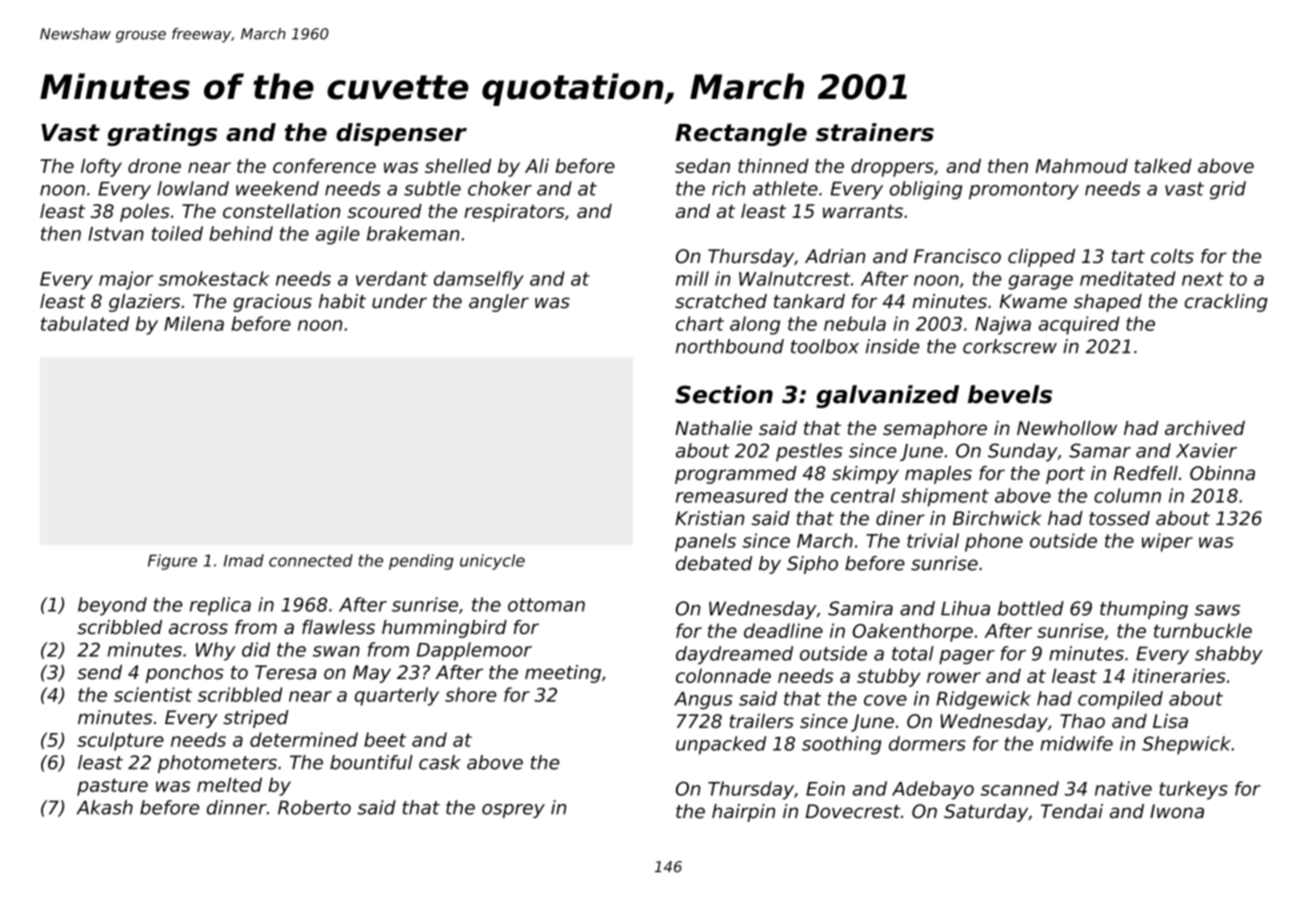 The image size is (1308, 924). Describe the element at coordinates (514, 213) in the document. I see `respirators` at that location.
